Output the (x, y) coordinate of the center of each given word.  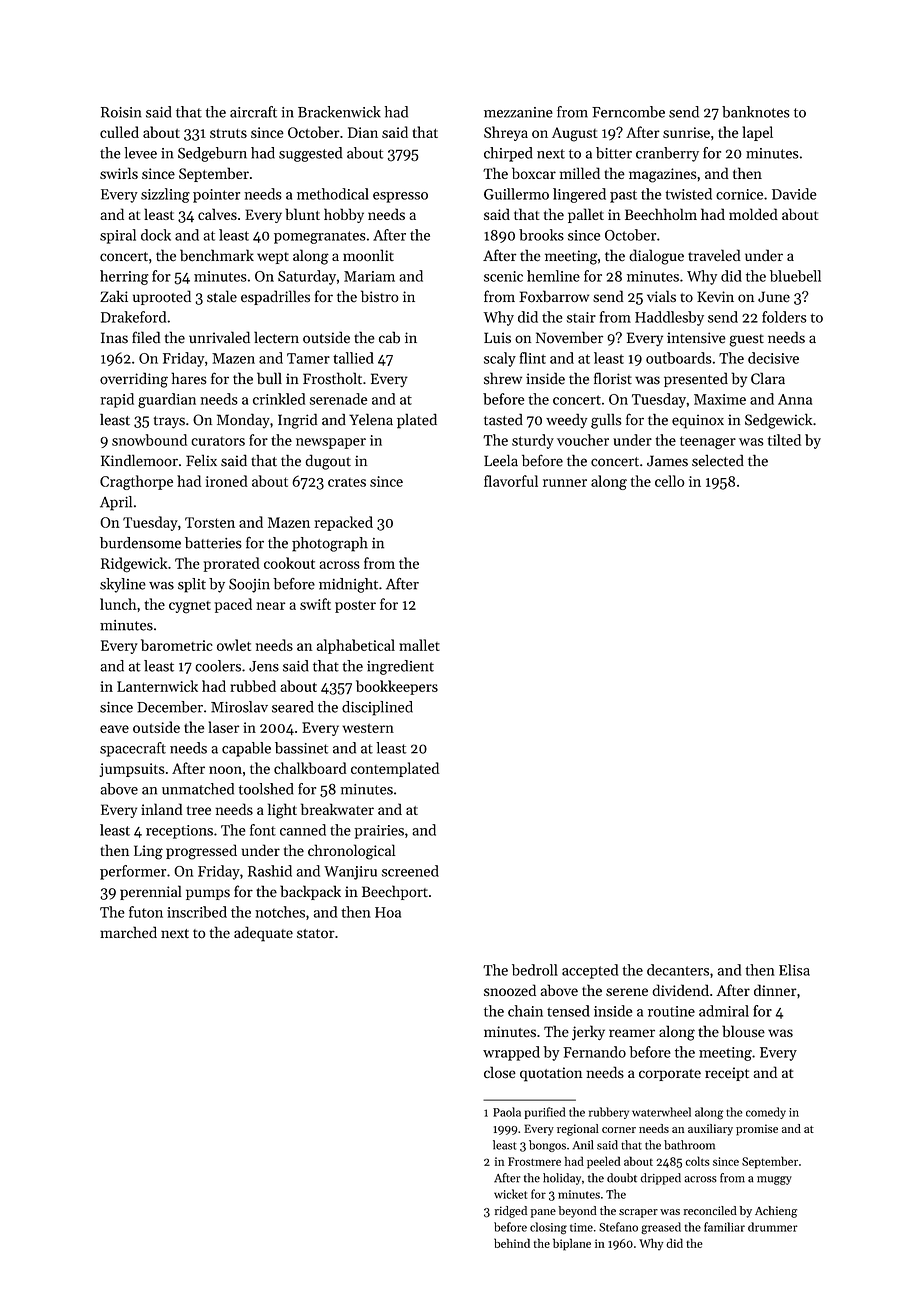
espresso (400, 197)
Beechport (395, 892)
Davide (794, 194)
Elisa (794, 970)
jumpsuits (132, 770)
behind (512, 1243)
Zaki (114, 296)
